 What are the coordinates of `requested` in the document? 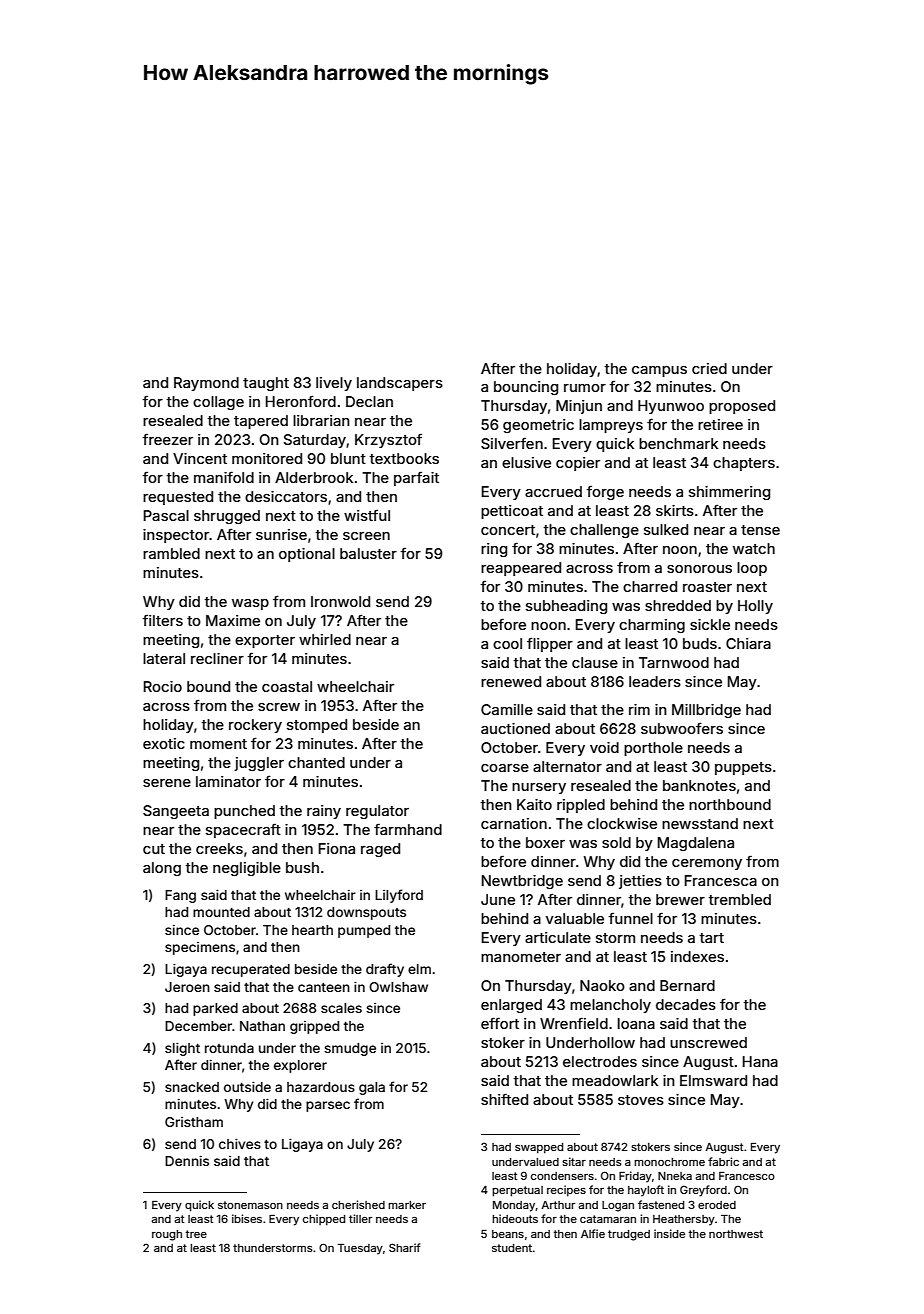 It's located at (178, 498).
